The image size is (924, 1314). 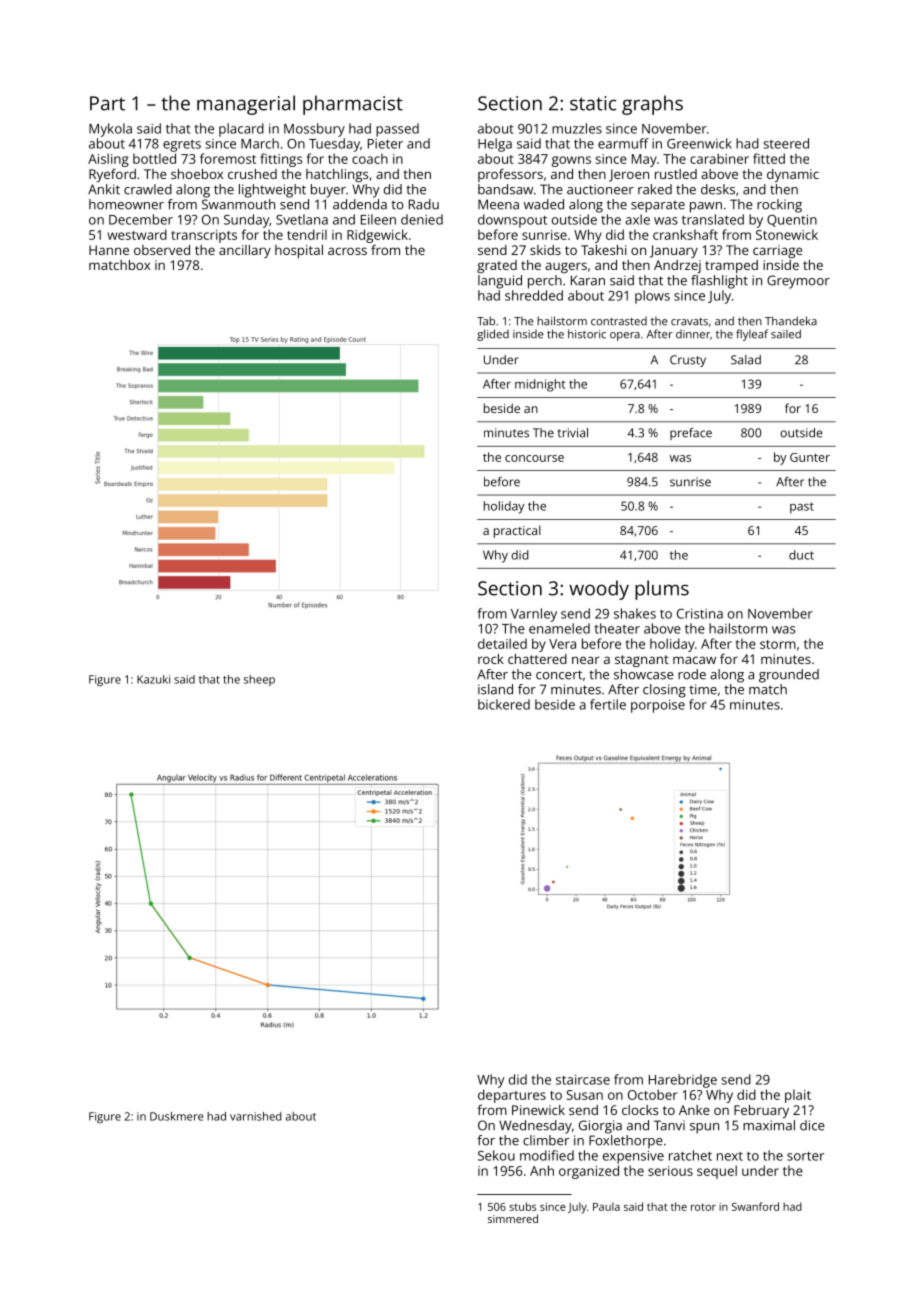 What do you see at coordinates (802, 508) in the image?
I see `past` at bounding box center [802, 508].
